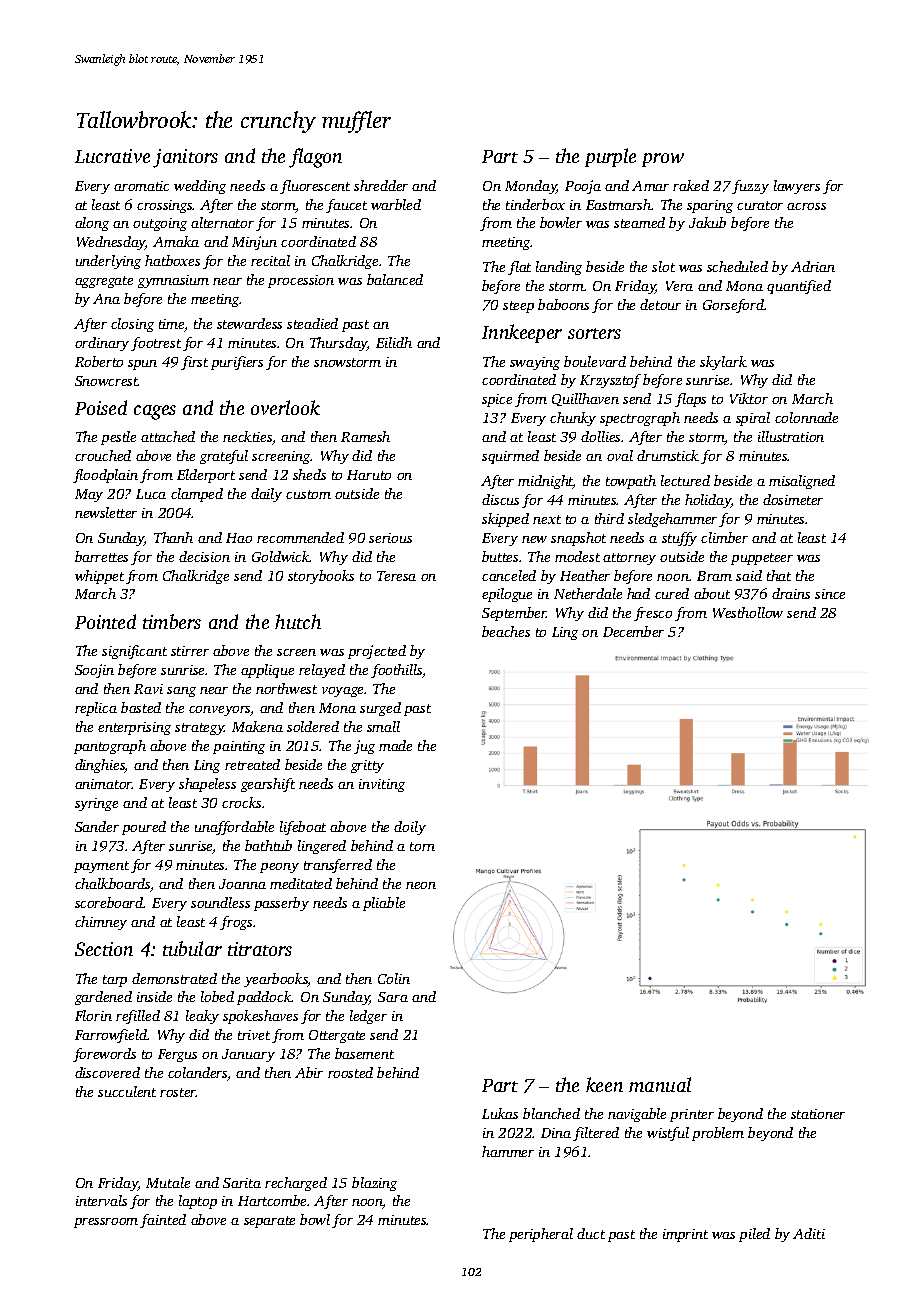  What do you see at coordinates (397, 671) in the screenshot?
I see `foothills` at bounding box center [397, 671].
